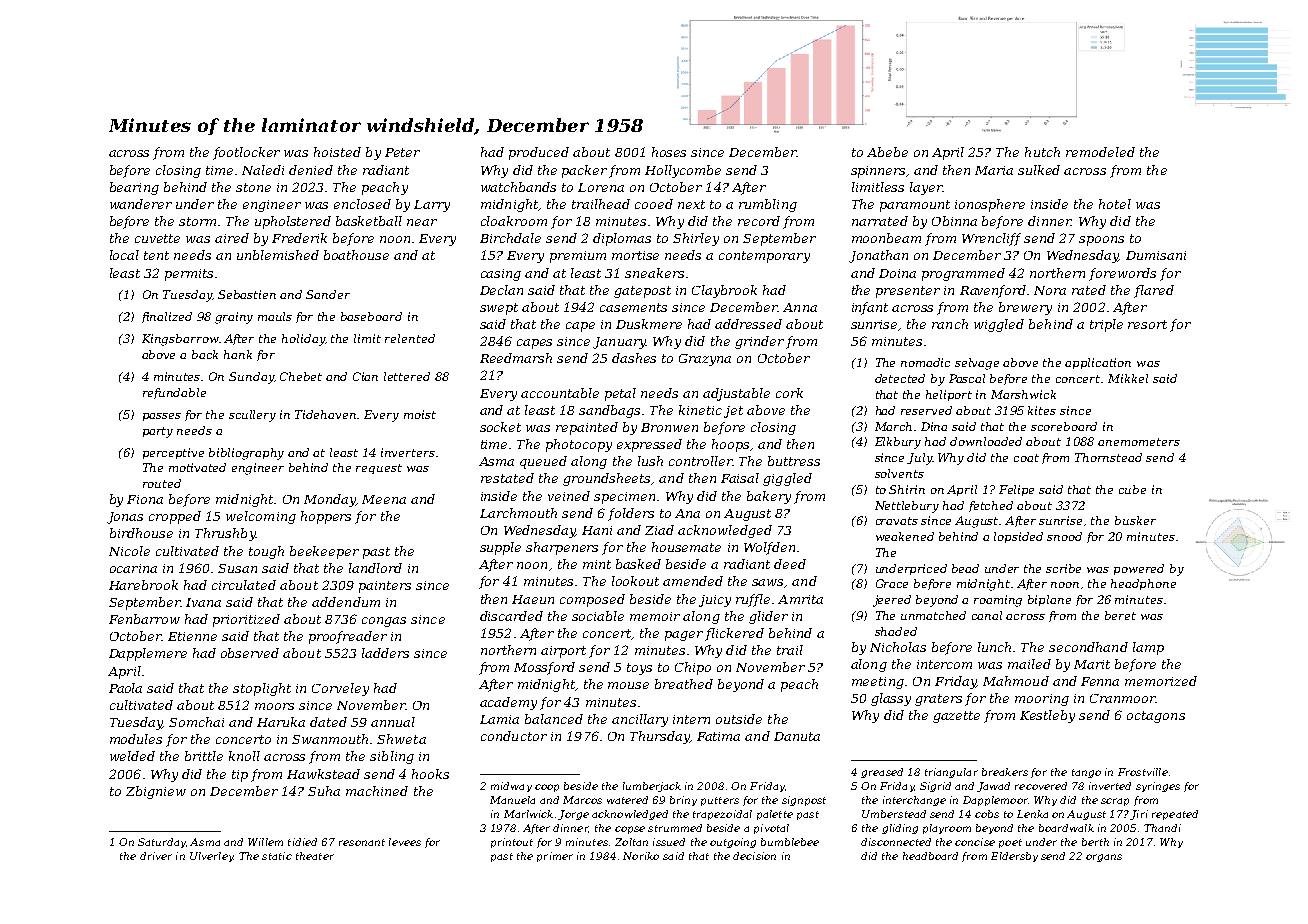 The height and width of the screenshot is (924, 1308). What do you see at coordinates (315, 856) in the screenshot?
I see `theater` at bounding box center [315, 856].
